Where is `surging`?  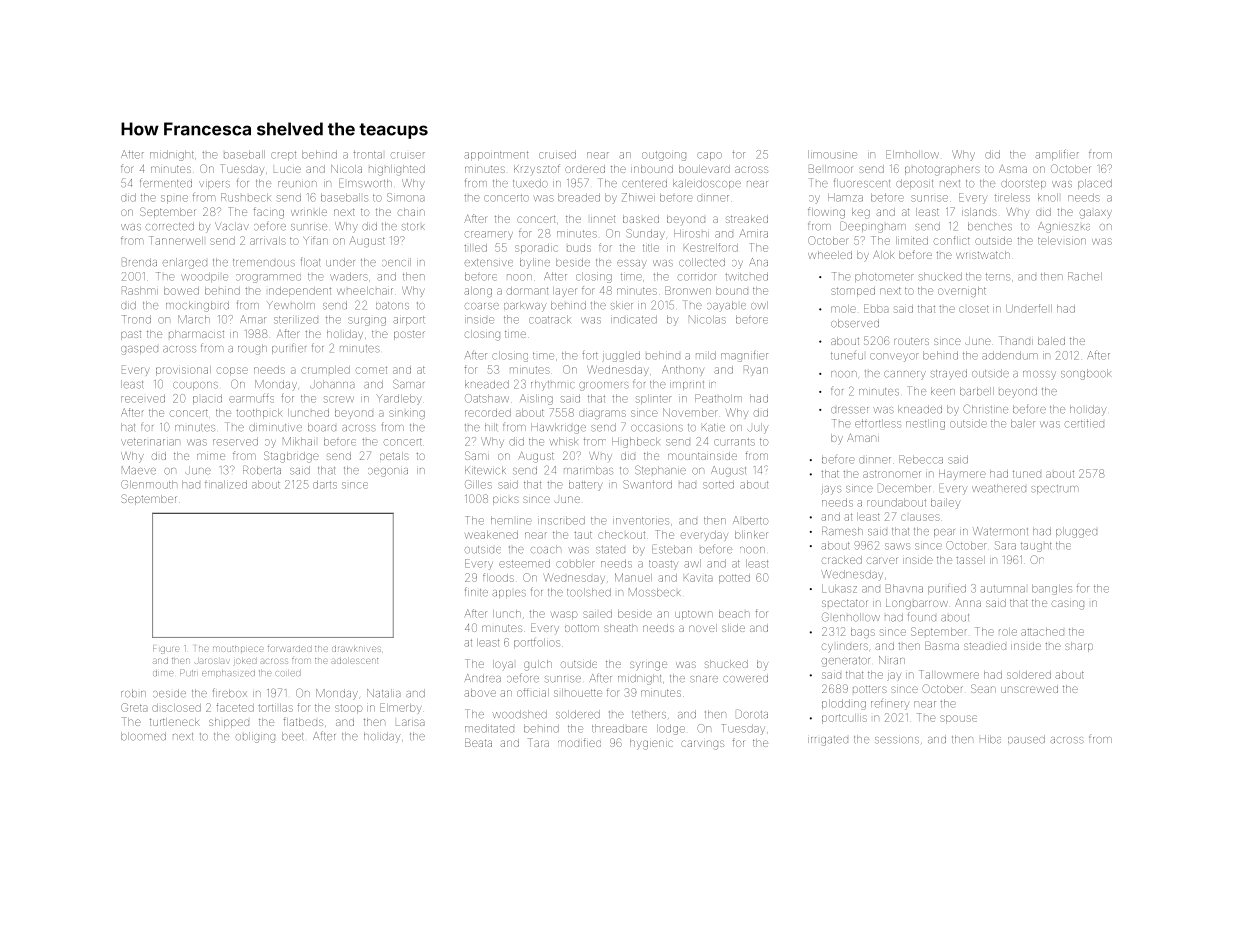
surging is located at coordinates (367, 321).
